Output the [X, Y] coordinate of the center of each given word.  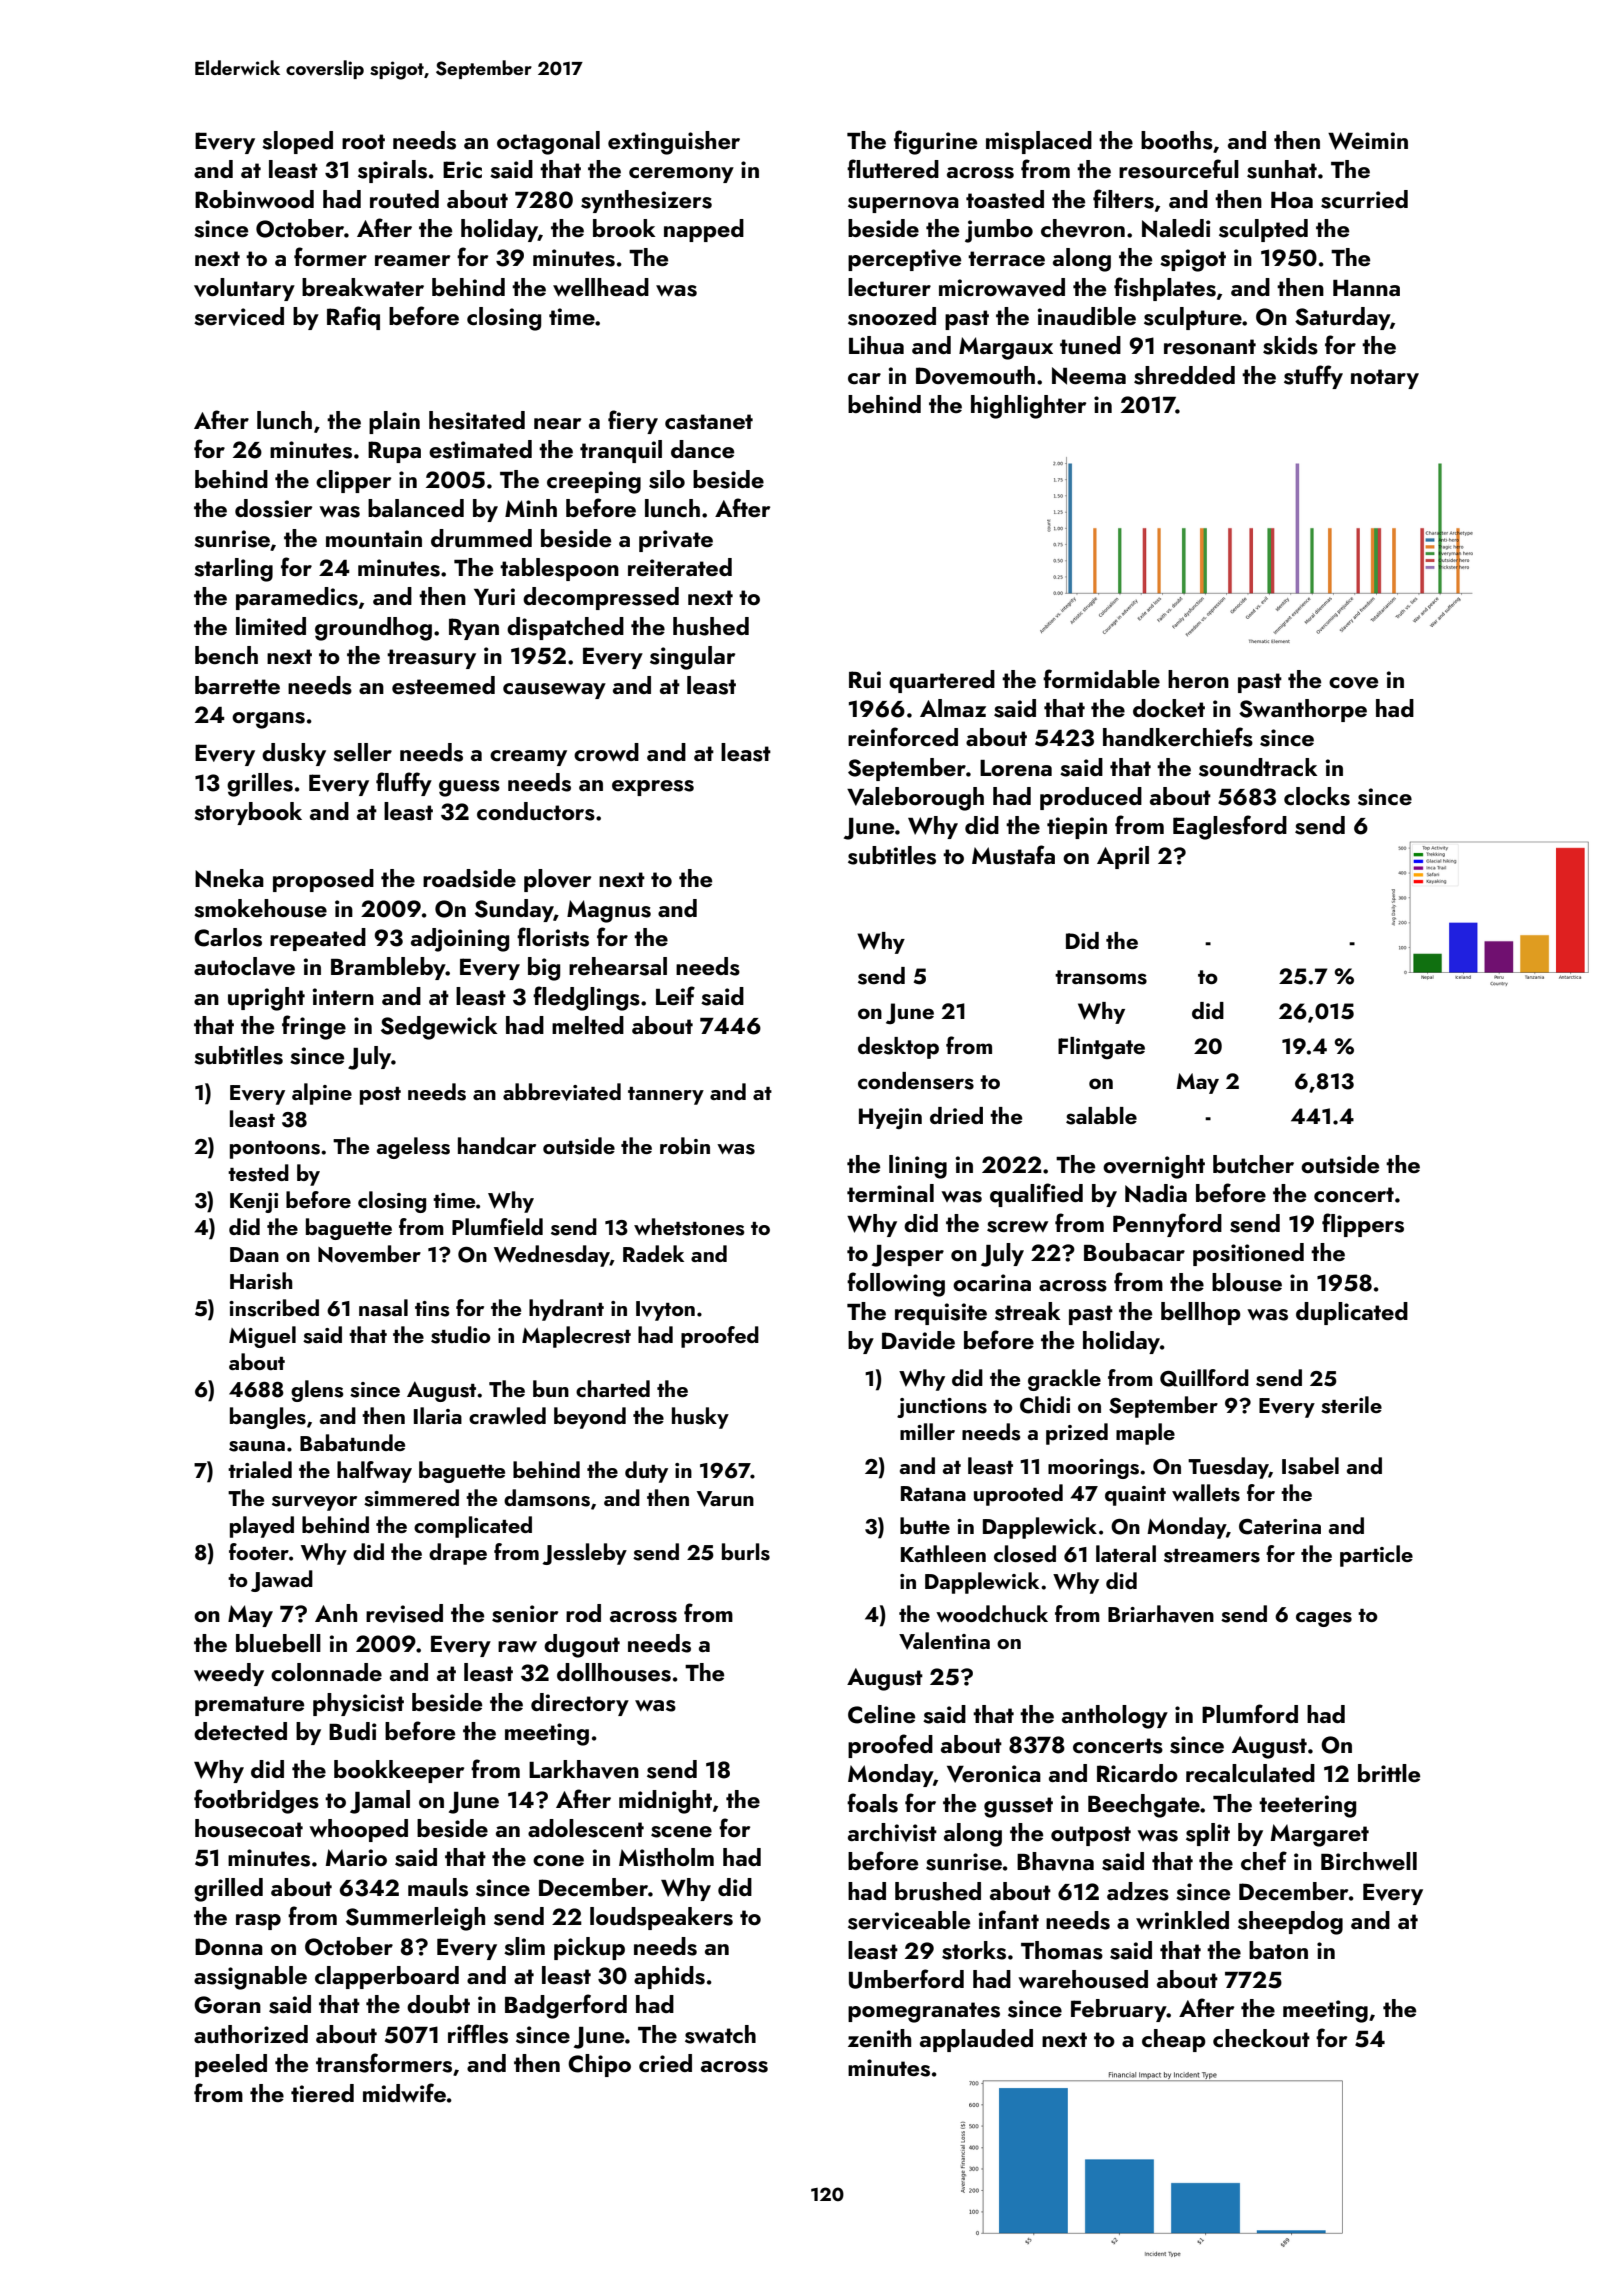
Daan [254, 1254]
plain [394, 422]
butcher [1253, 1164]
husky [700, 1418]
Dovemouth [975, 375]
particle [1376, 1556]
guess [469, 788]
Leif [675, 995]
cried [665, 2063]
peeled [231, 2065]
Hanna [1366, 288]
